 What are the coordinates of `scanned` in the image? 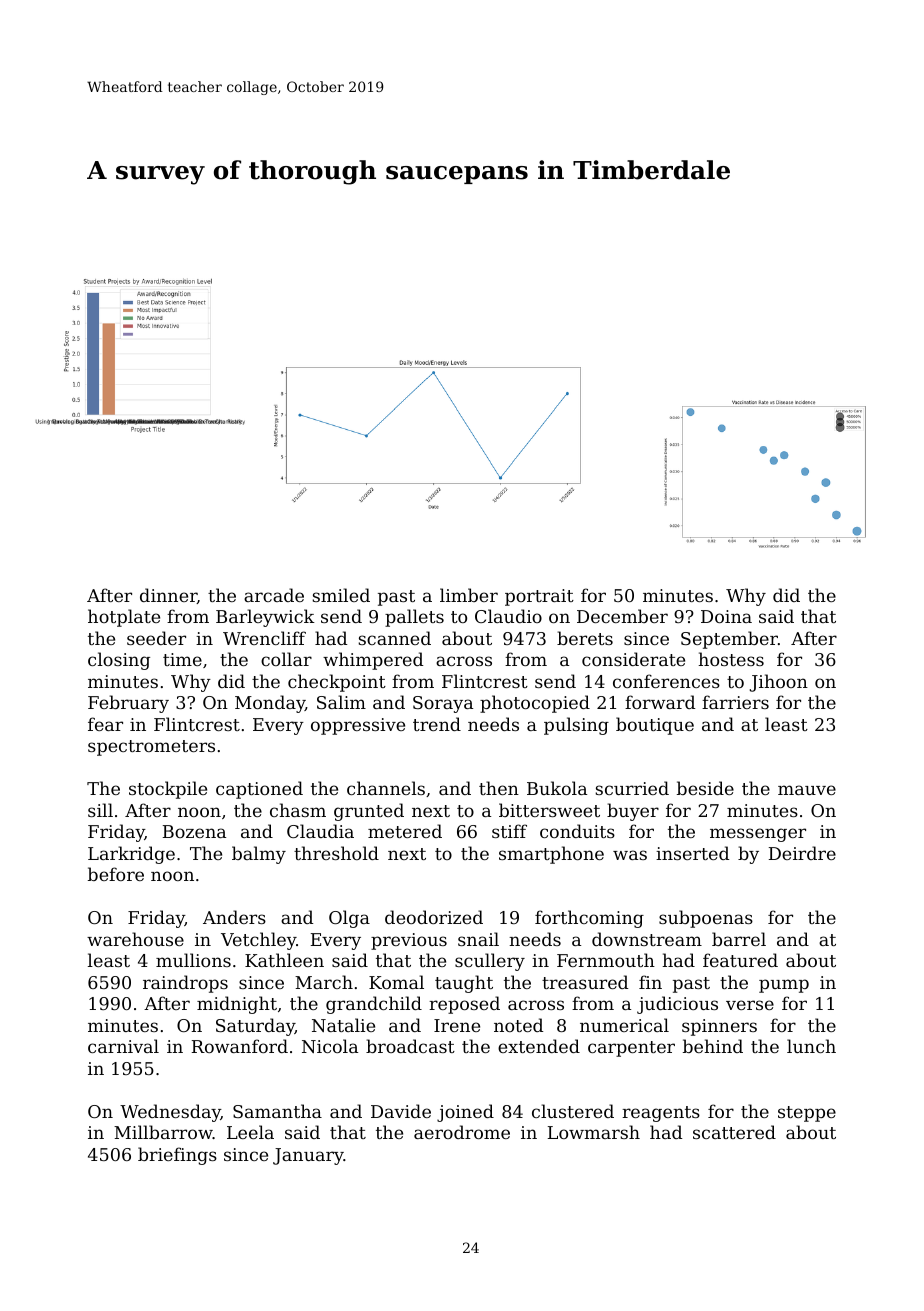 It's located at (394, 638).
